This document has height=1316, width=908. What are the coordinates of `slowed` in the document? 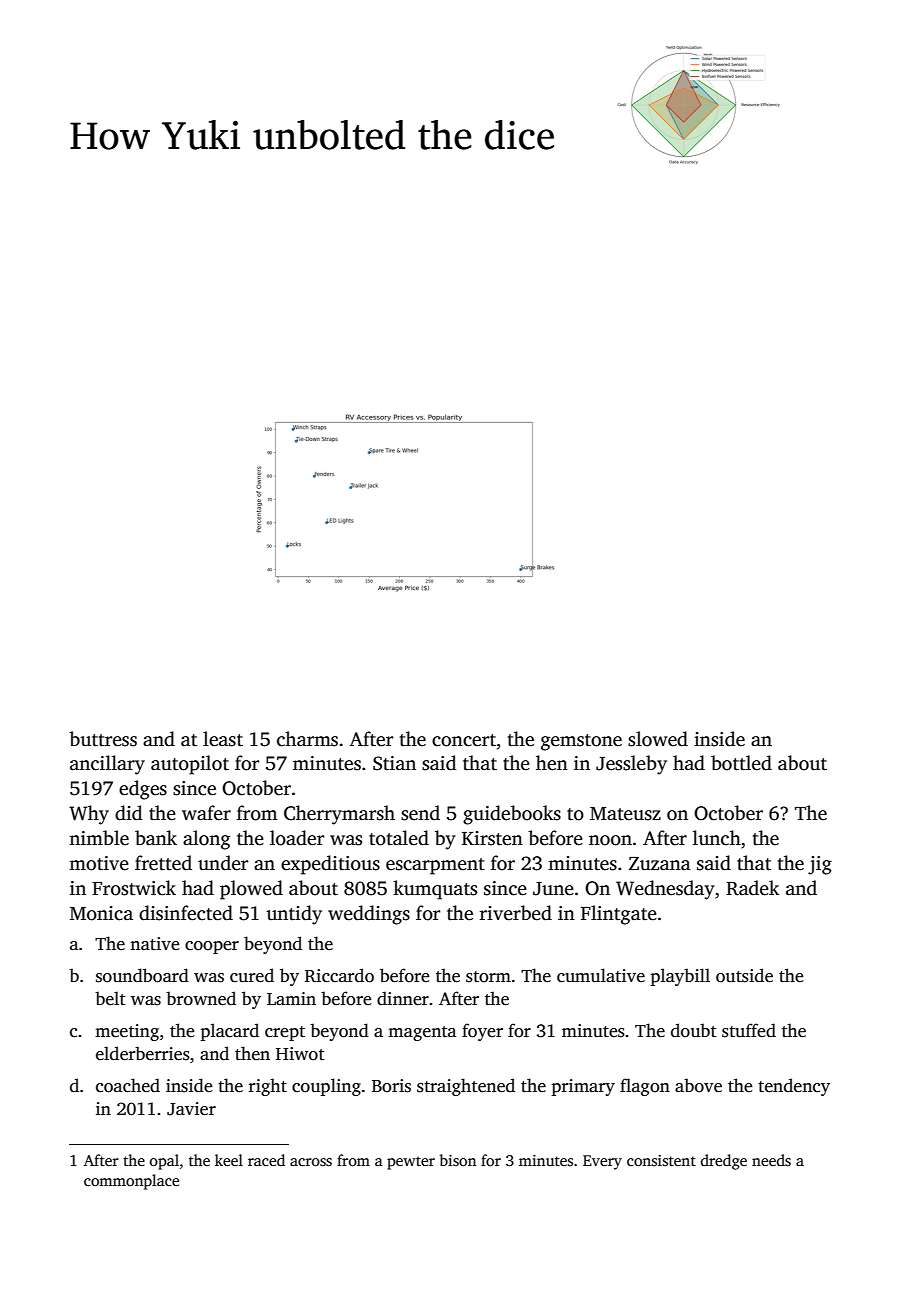 It's located at (658, 739).
